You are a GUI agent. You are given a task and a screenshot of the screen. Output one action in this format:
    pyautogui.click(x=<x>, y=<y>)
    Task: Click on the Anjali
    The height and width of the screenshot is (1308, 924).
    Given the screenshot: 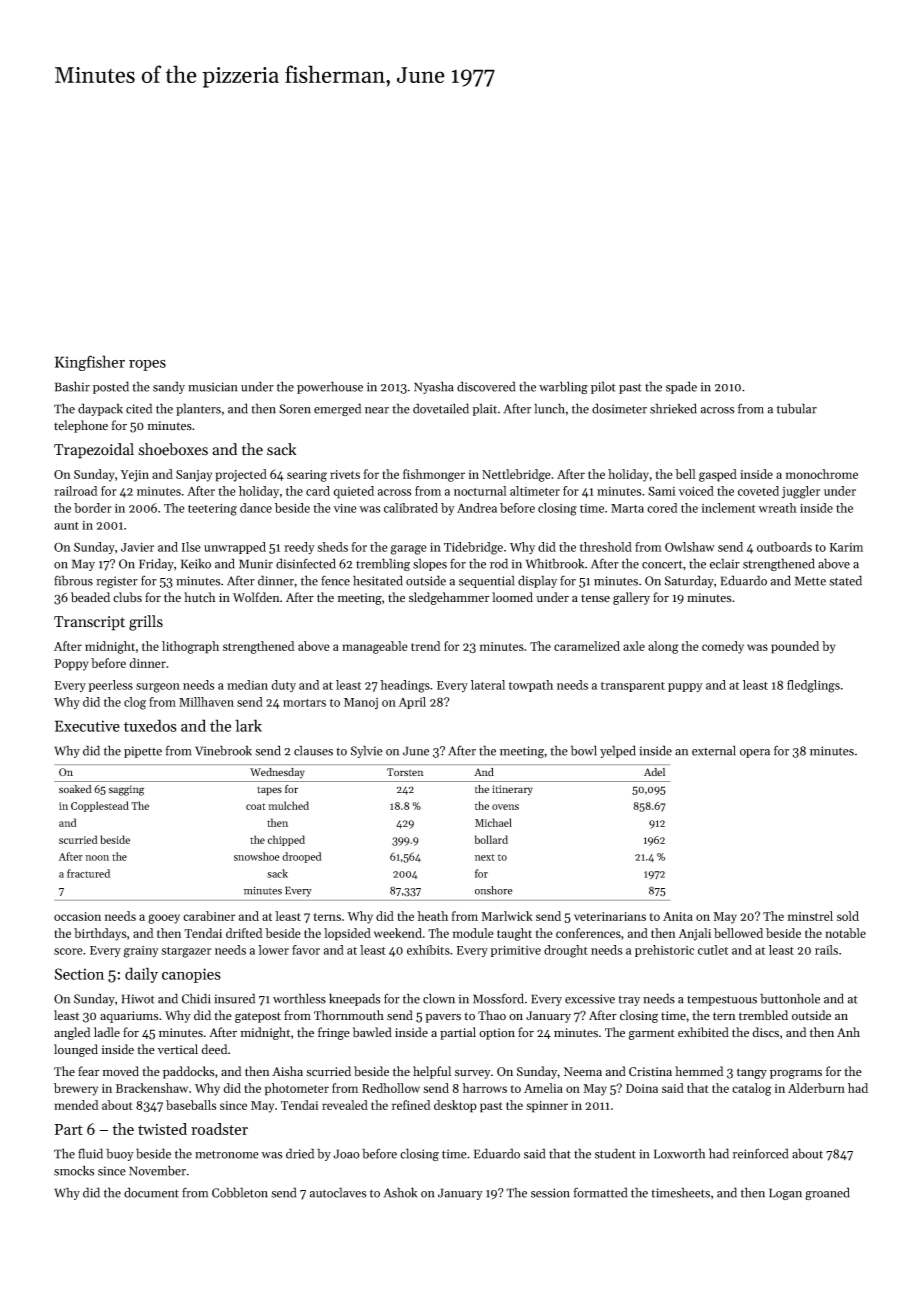 What is the action you would take?
    pyautogui.click(x=694, y=934)
